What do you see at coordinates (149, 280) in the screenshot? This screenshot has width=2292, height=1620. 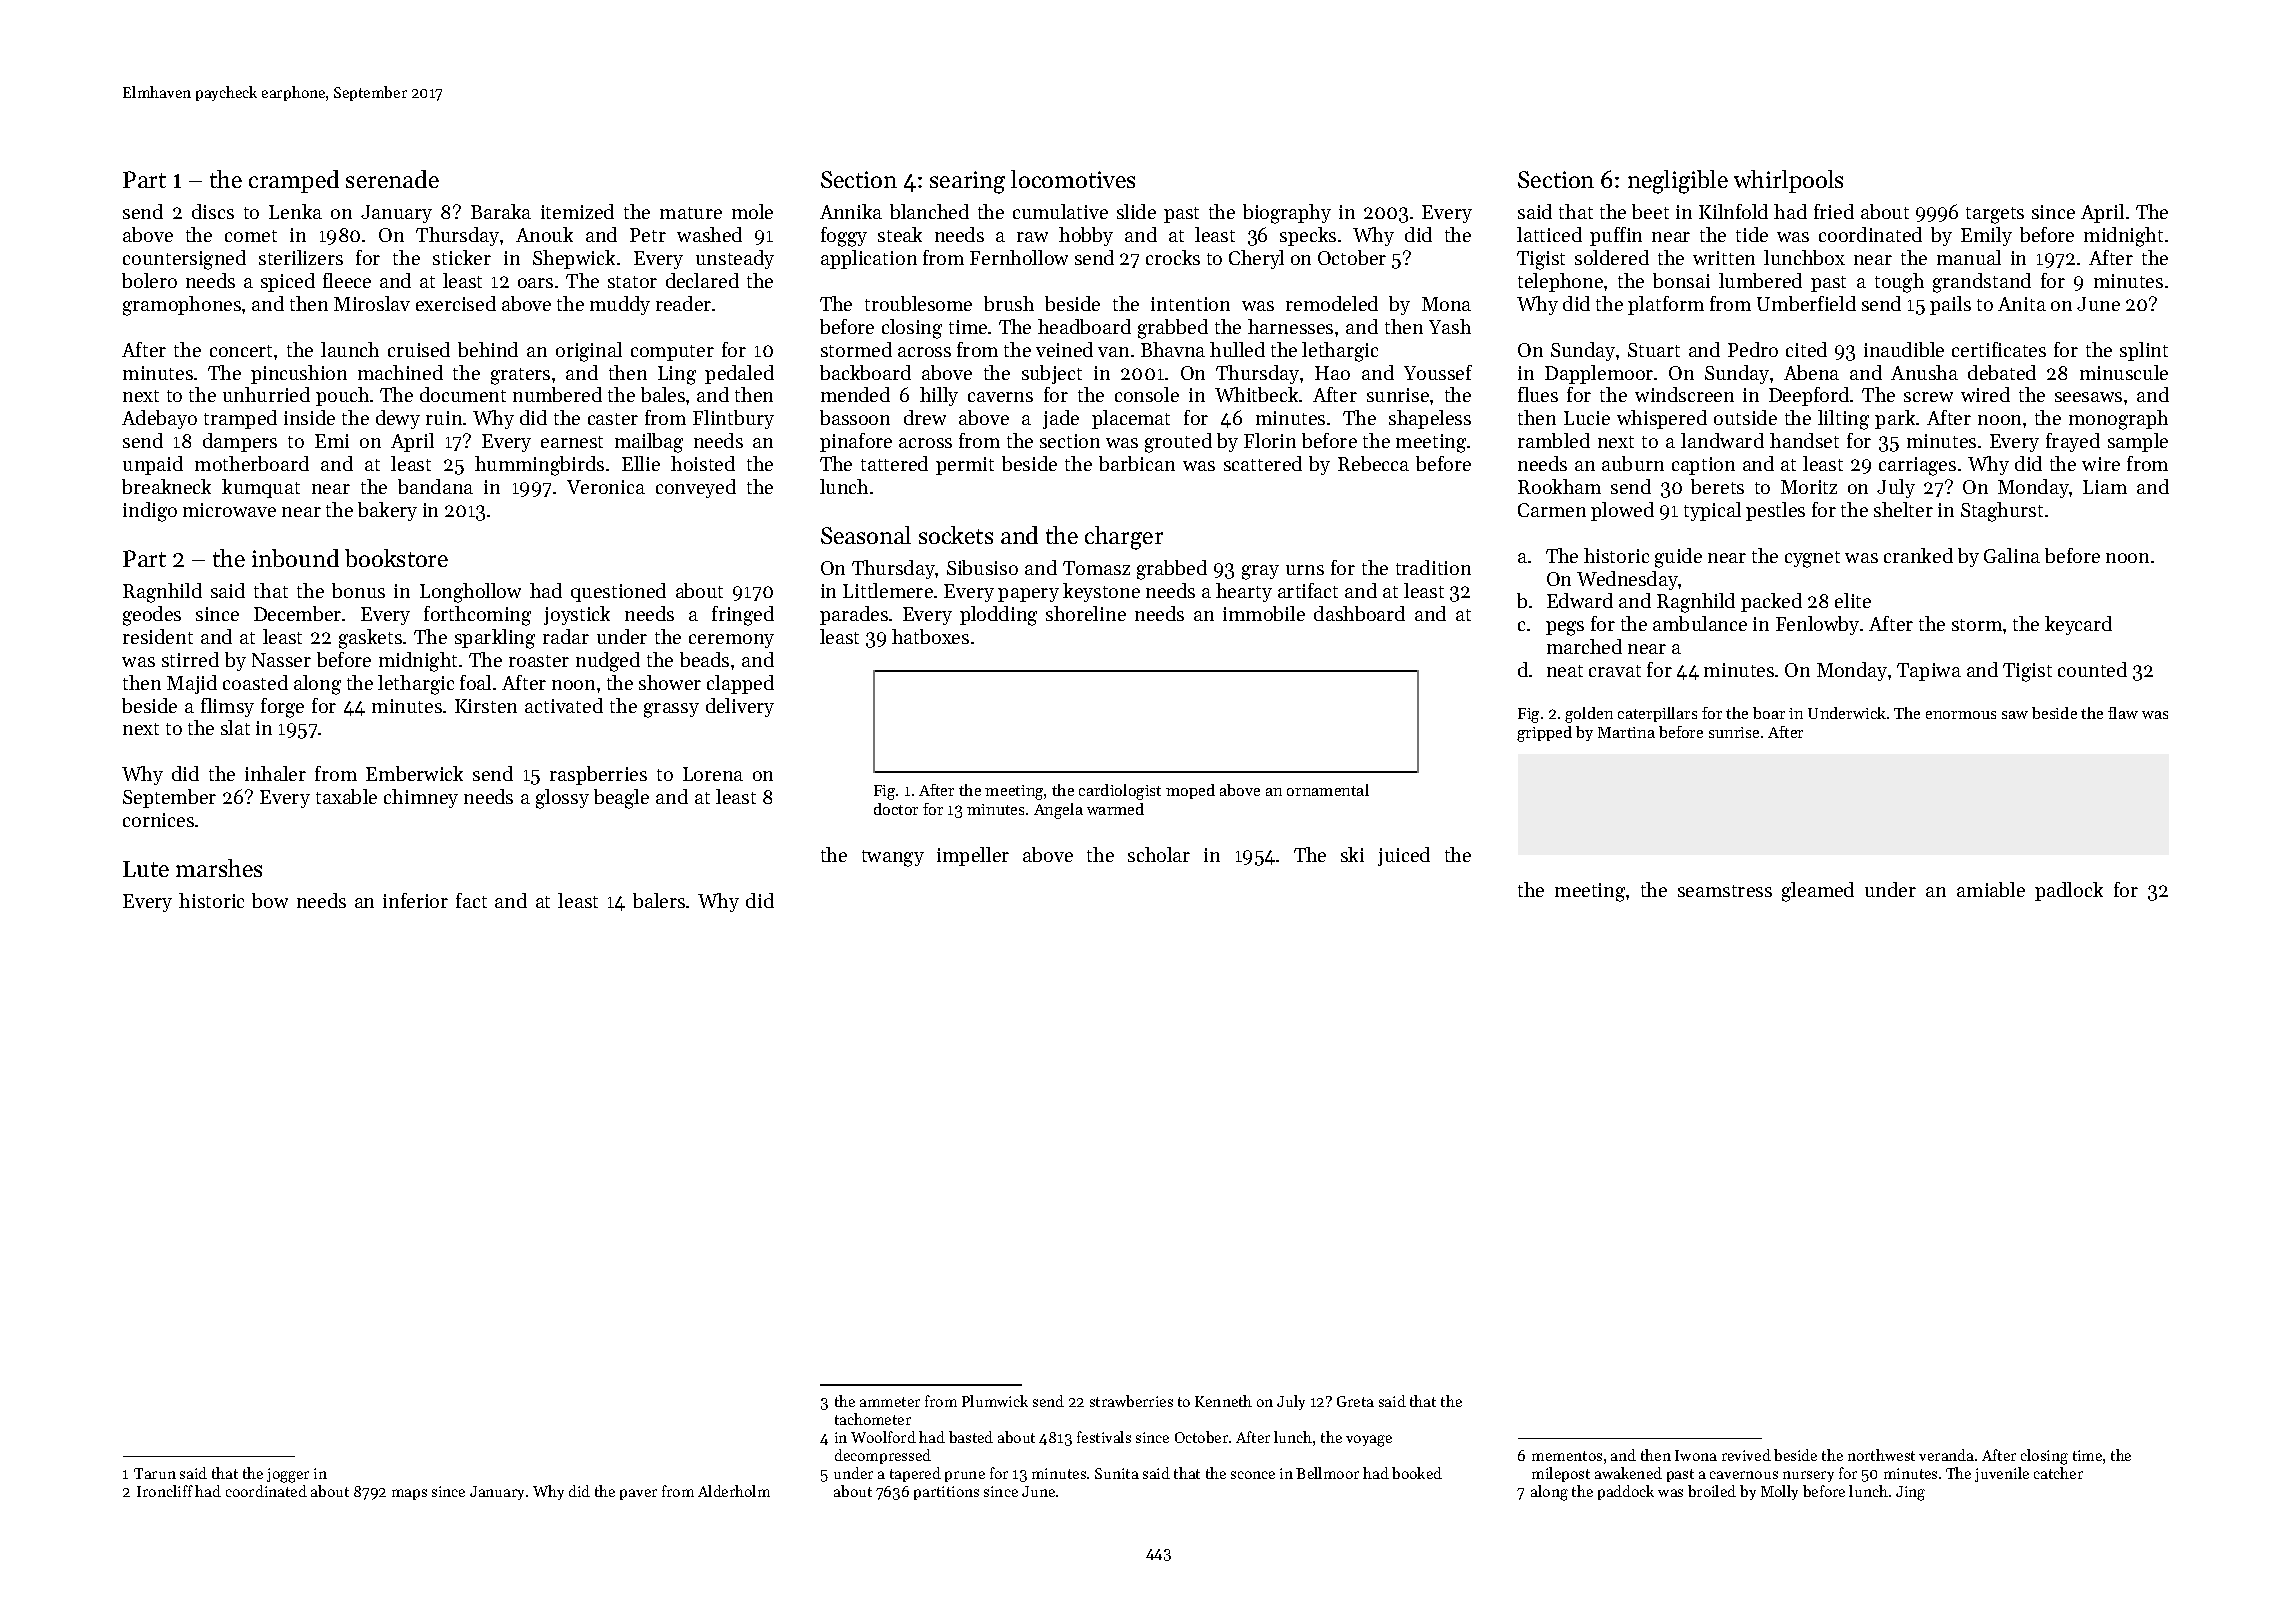 I see `bolero` at bounding box center [149, 280].
